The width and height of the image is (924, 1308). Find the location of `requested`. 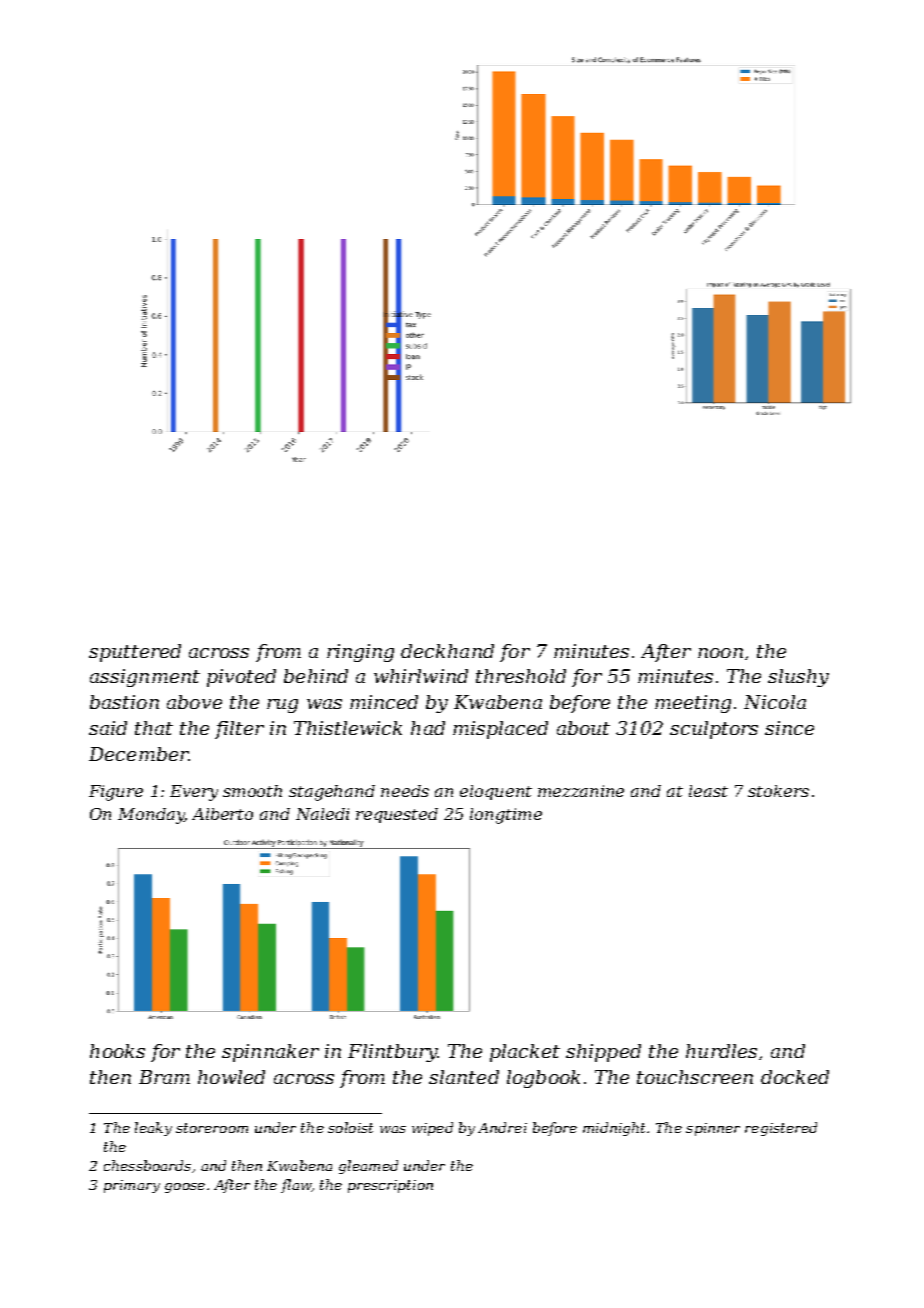

requested is located at coordinates (397, 815).
